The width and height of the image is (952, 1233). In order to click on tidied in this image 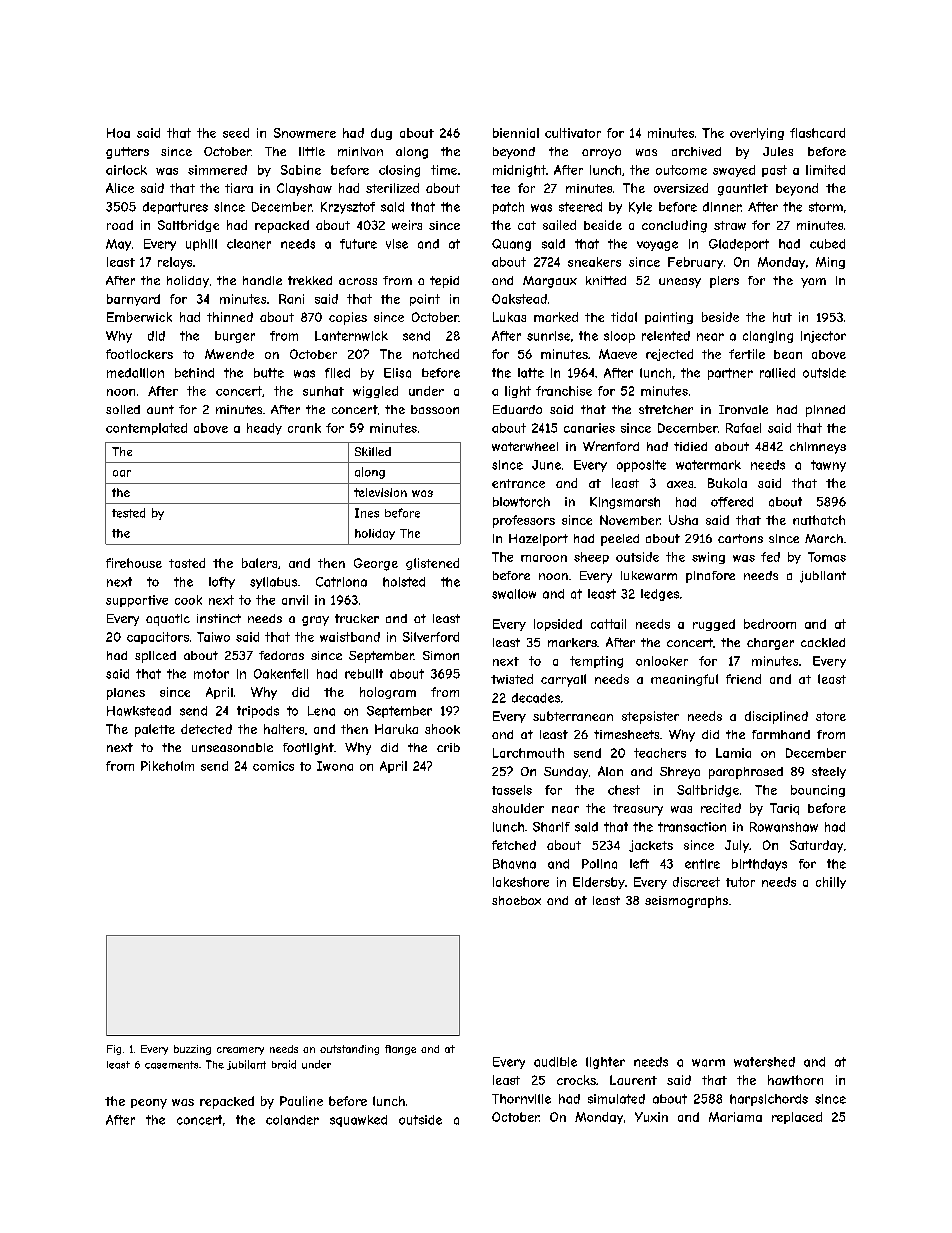, I will do `click(690, 446)`.
